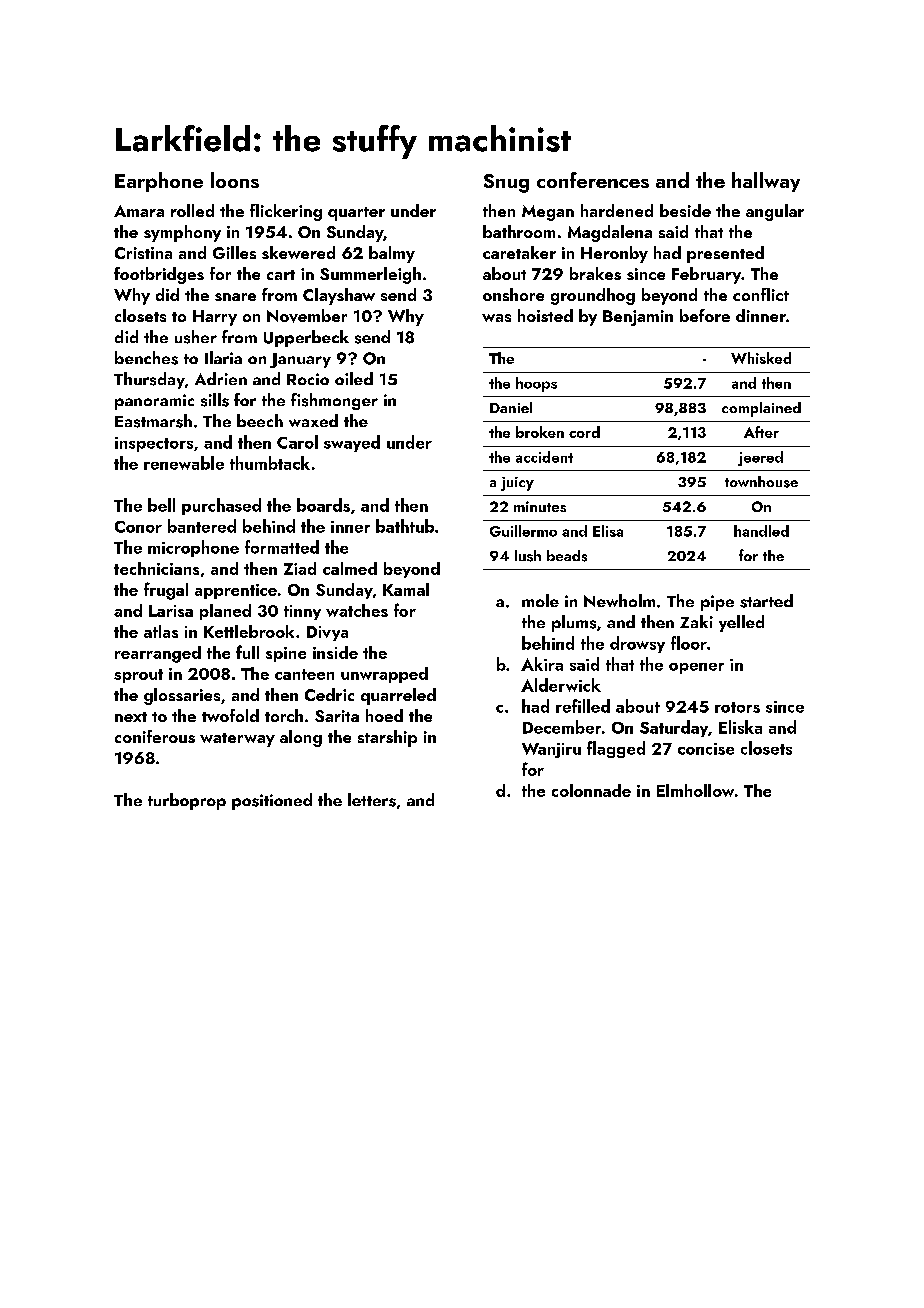  Describe the element at coordinates (184, 463) in the screenshot. I see `renewable` at that location.
